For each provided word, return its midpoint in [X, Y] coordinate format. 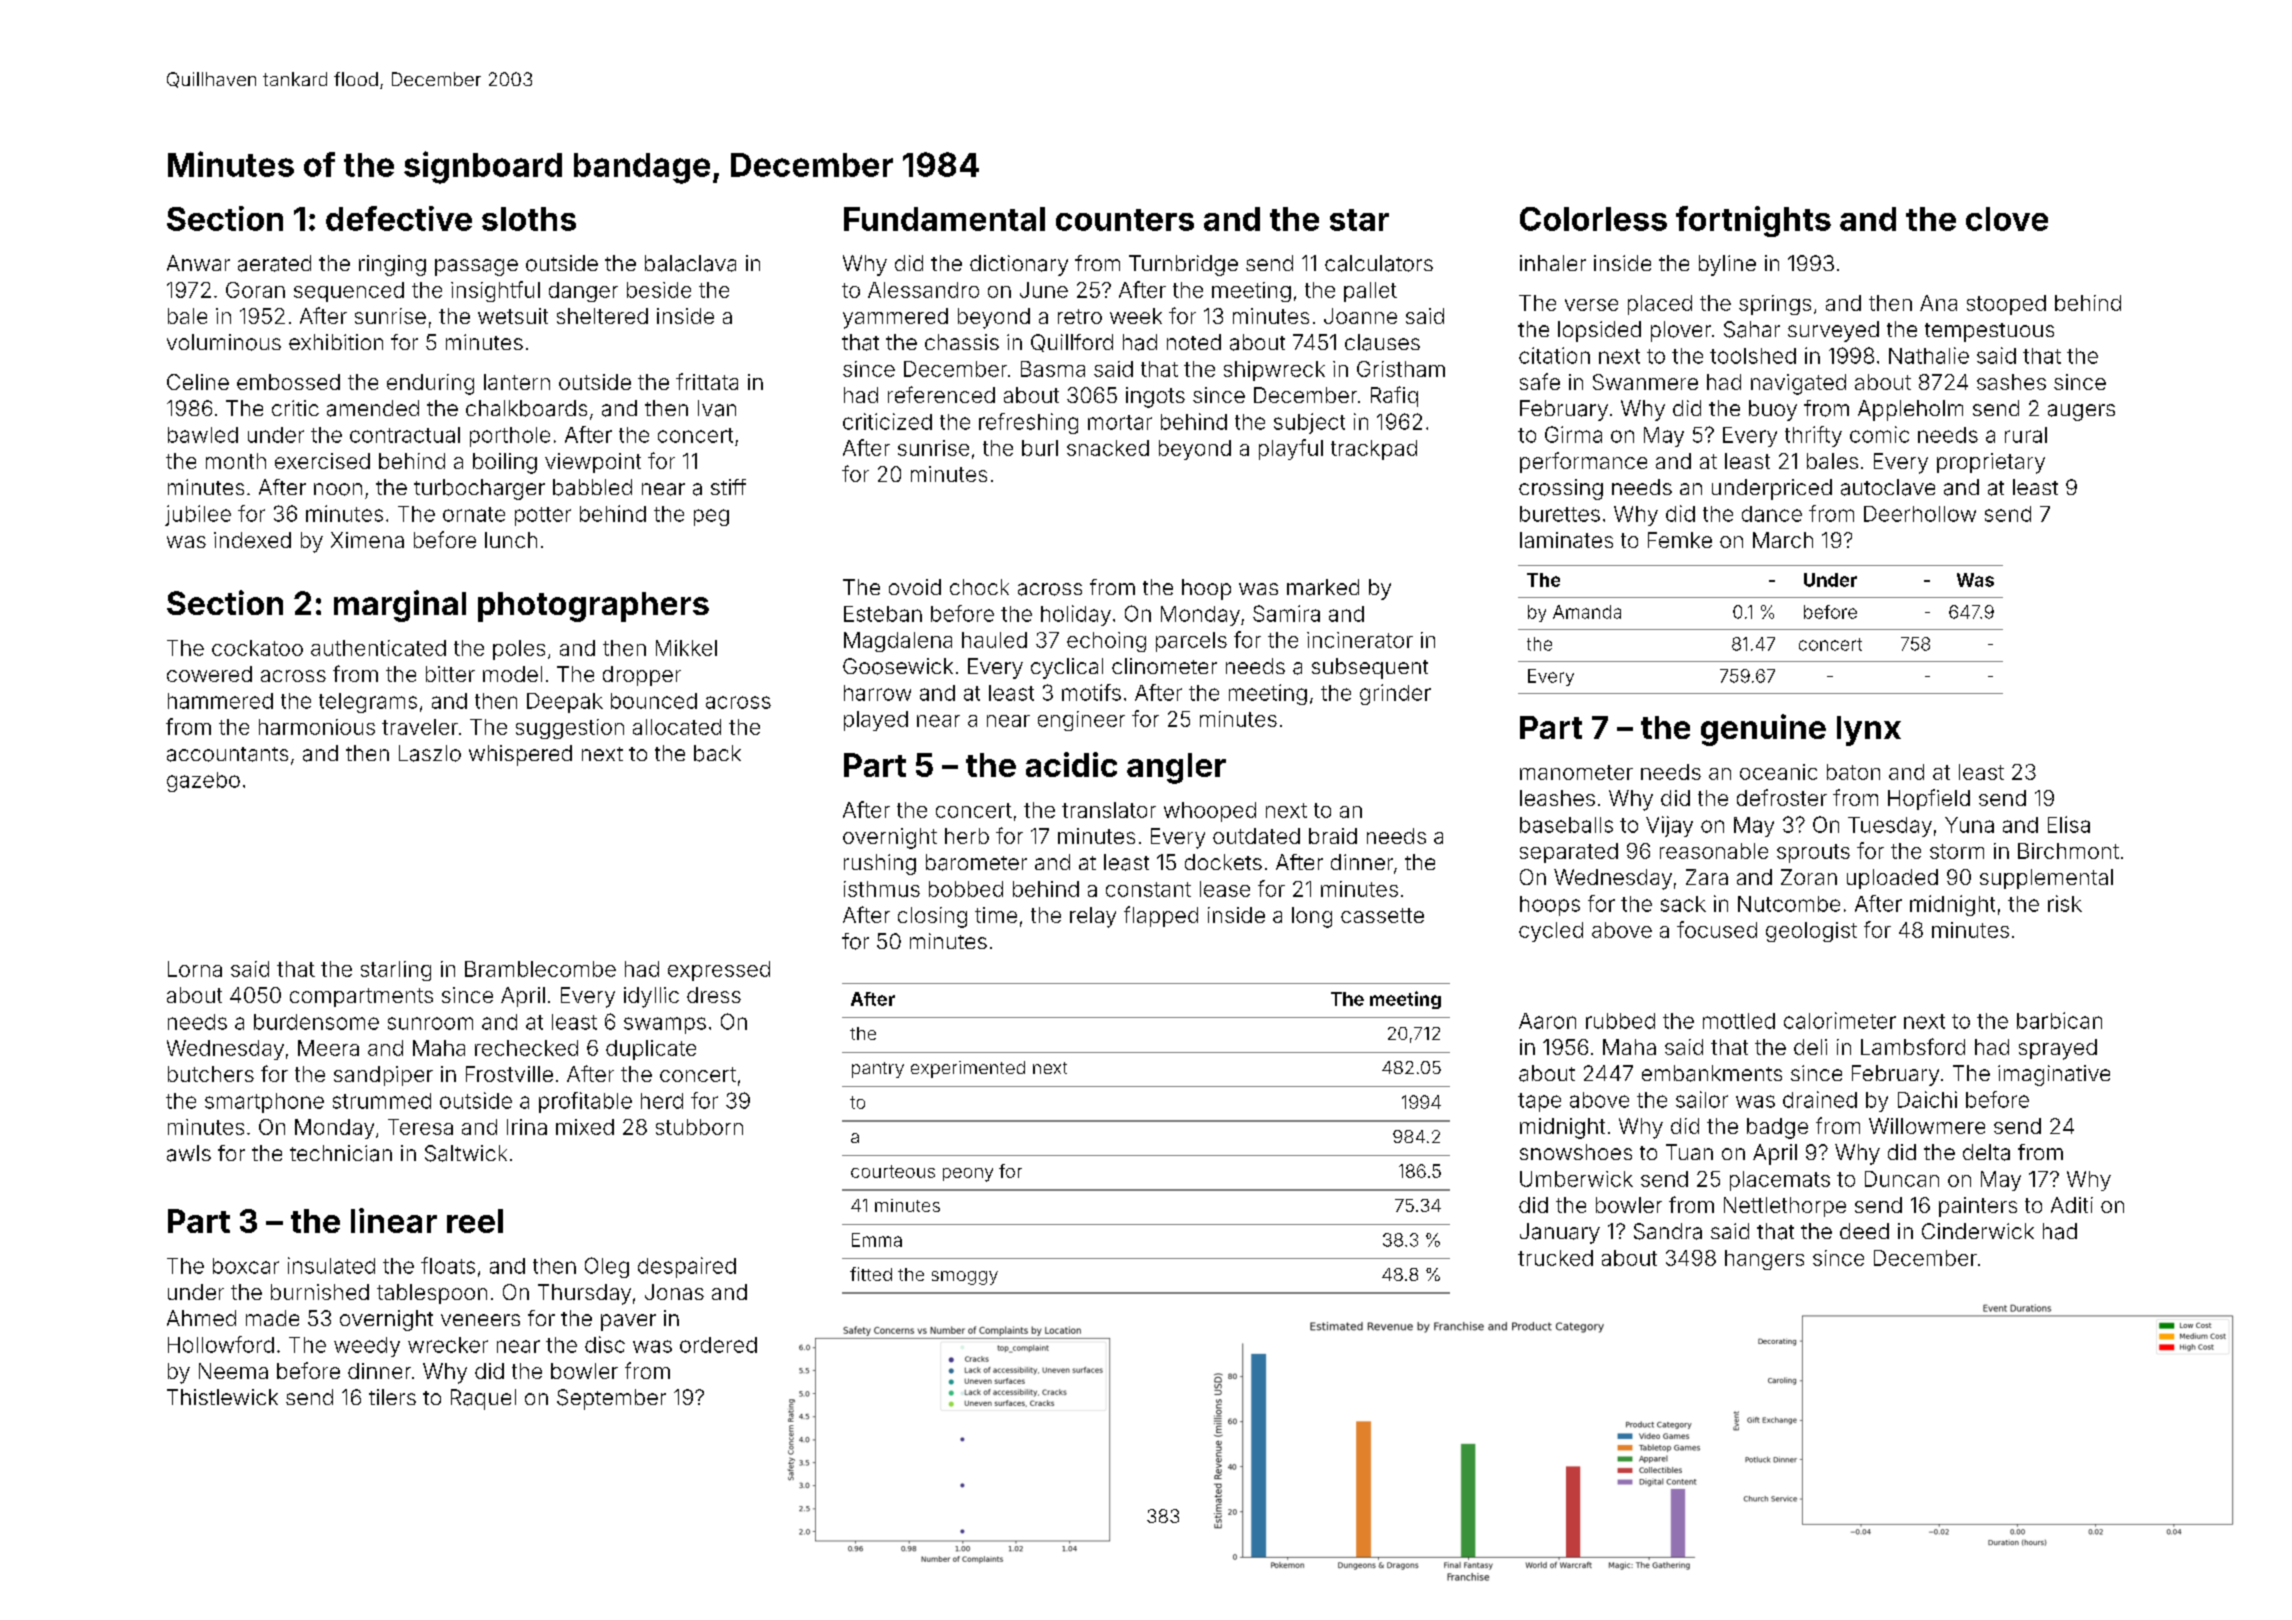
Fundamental [944, 219]
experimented [968, 1069]
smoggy [965, 1278]
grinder [1395, 694]
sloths [529, 219]
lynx [1869, 731]
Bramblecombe [540, 969]
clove [2007, 219]
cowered [209, 674]
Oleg [607, 1267]
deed [1864, 1231]
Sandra [1668, 1231]
